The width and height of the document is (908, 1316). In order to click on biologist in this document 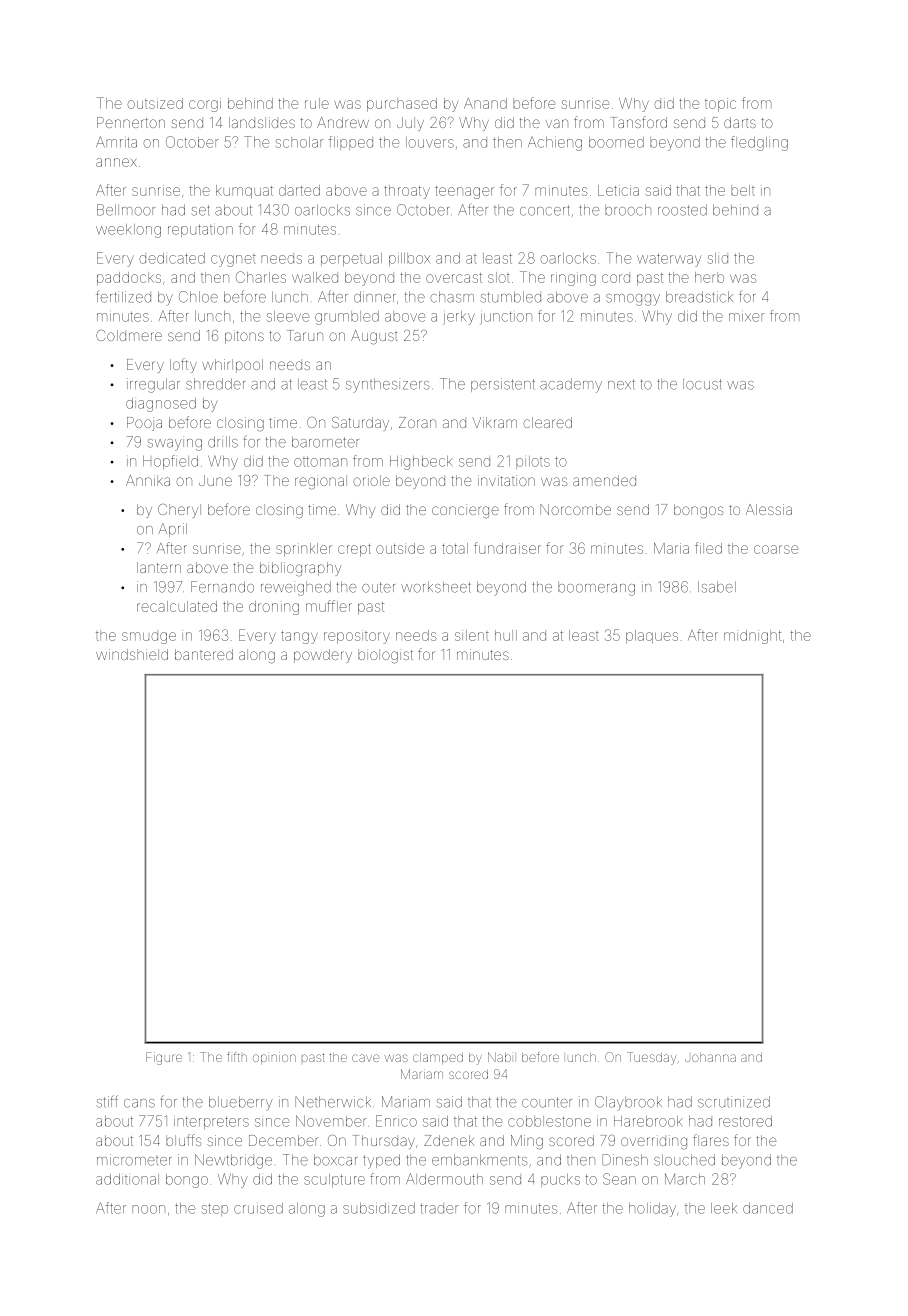, I will do `click(385, 656)`.
